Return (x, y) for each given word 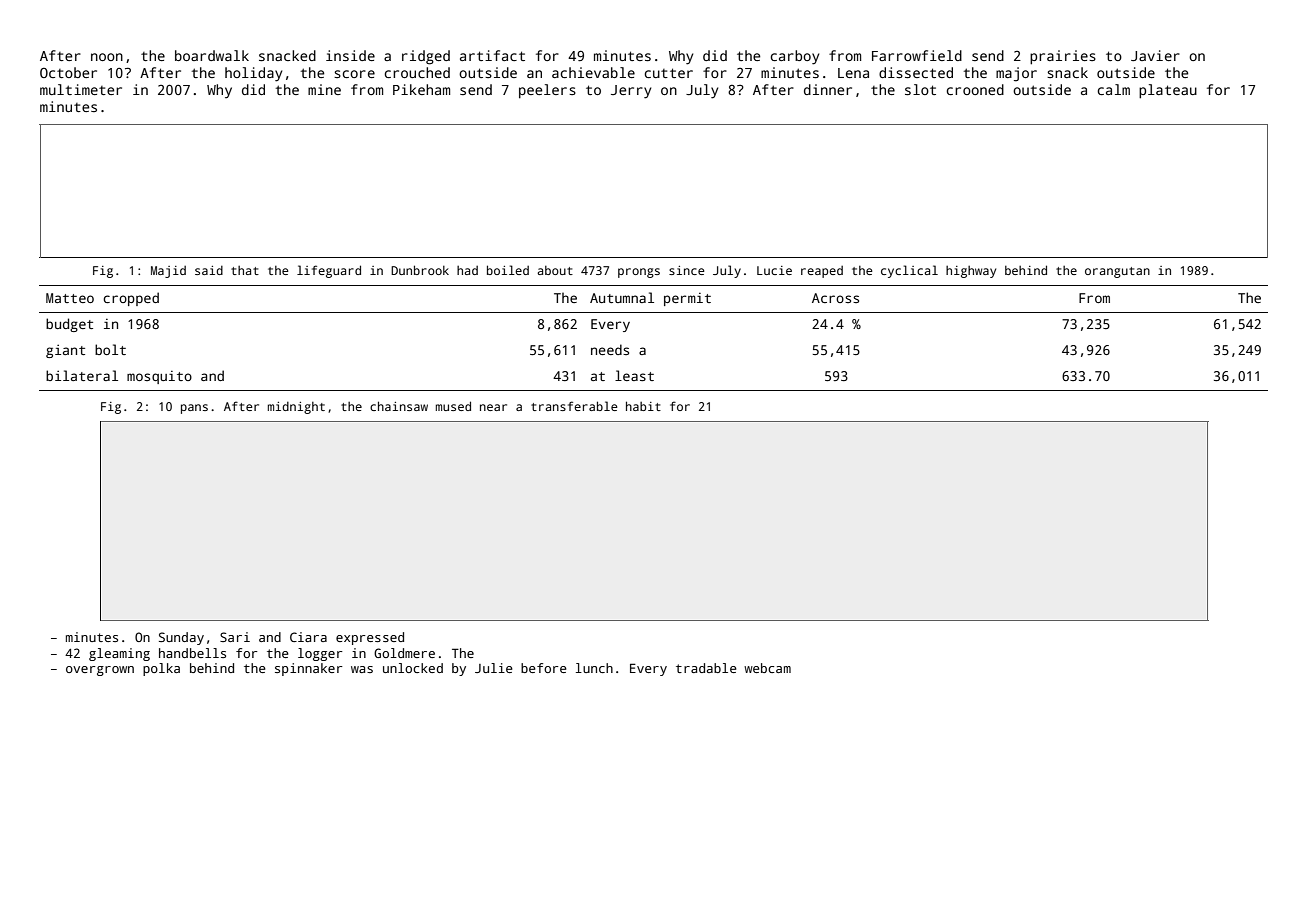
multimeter (81, 89)
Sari (235, 637)
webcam (767, 668)
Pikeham (421, 89)
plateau (1168, 91)
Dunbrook (420, 270)
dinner (828, 89)
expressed (370, 638)
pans (194, 409)
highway (971, 272)
